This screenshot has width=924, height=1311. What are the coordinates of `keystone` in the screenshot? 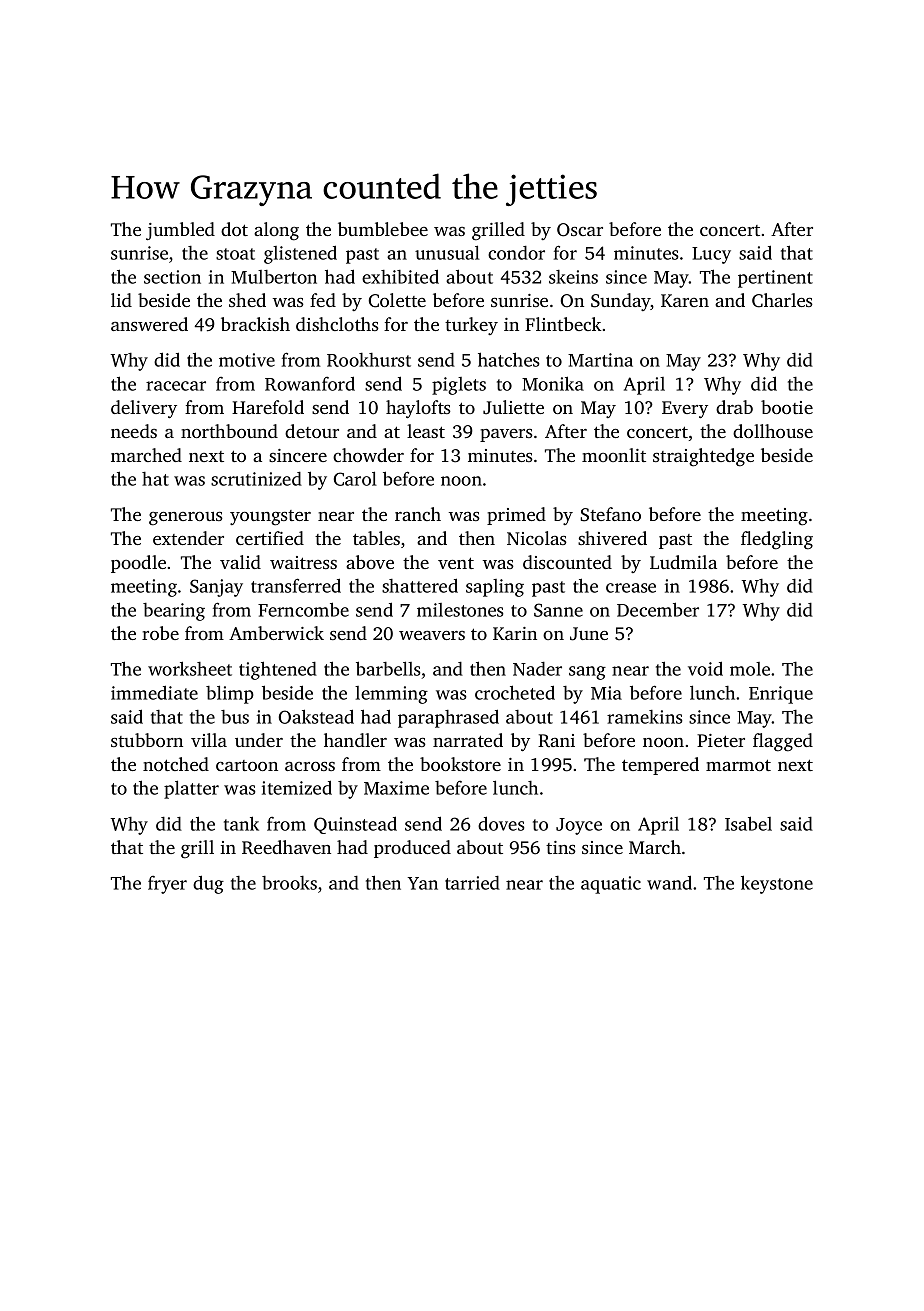 It's located at (777, 884).
